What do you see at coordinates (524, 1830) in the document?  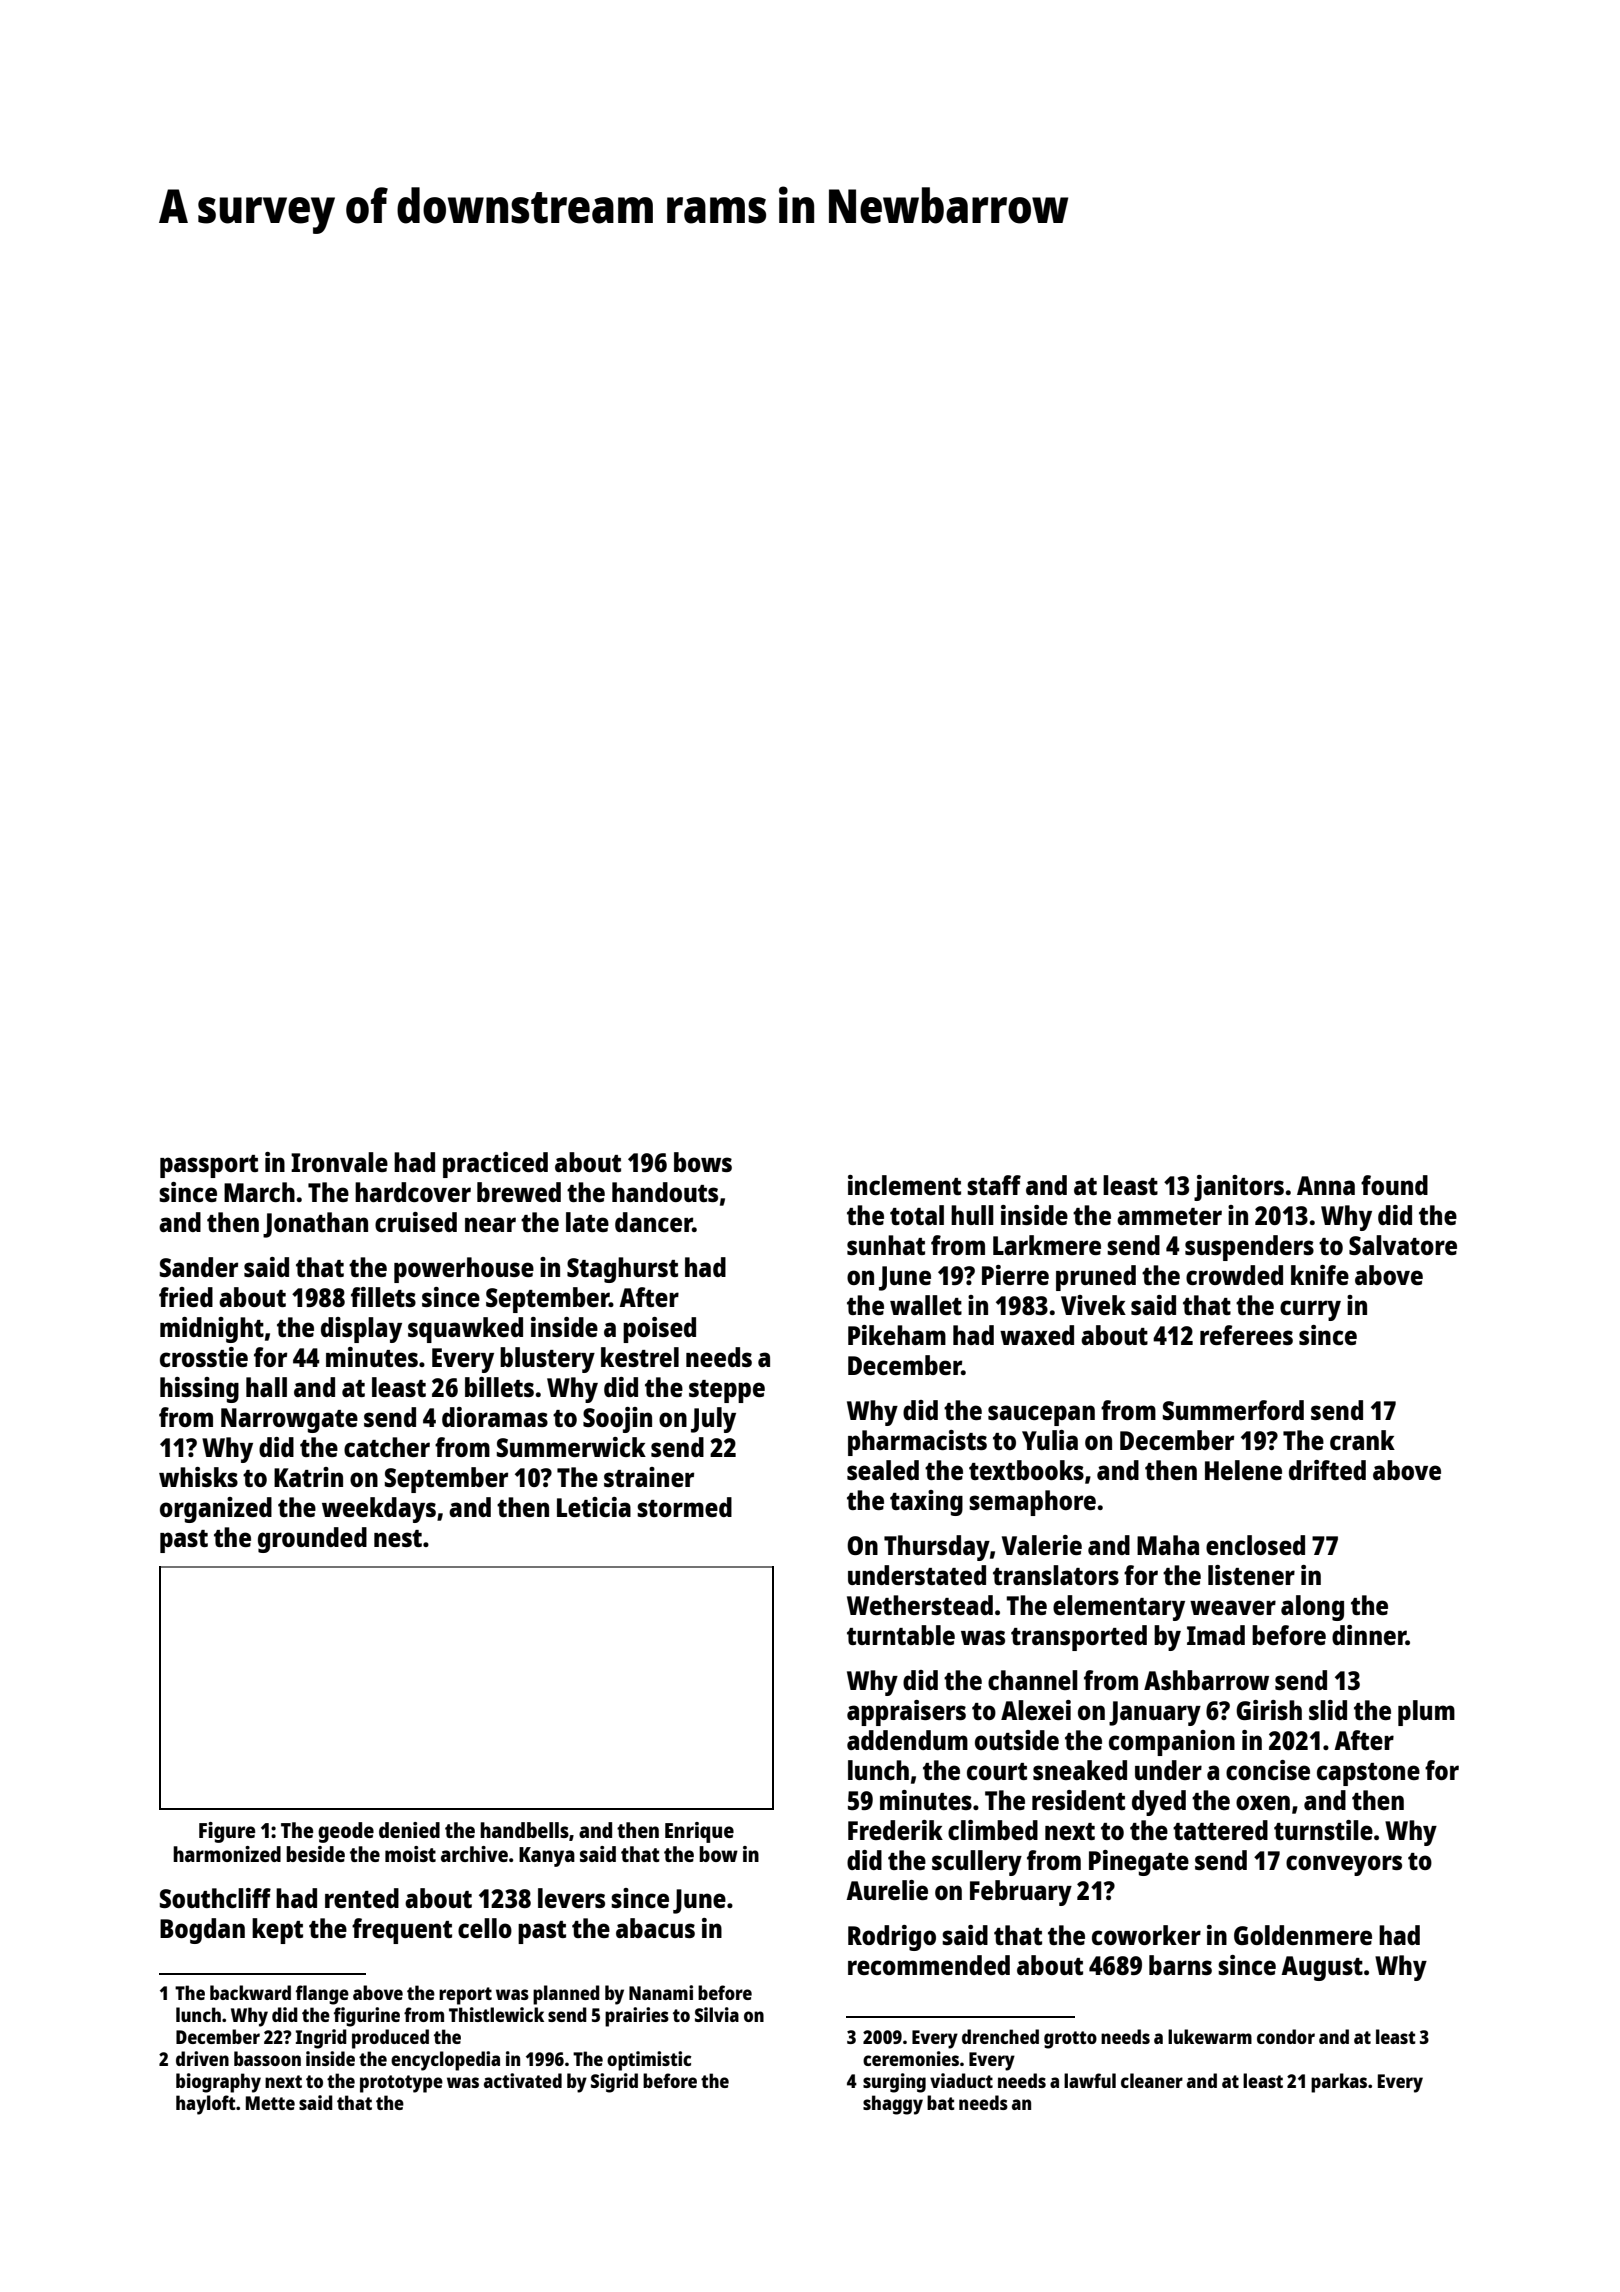 I see `handbells` at bounding box center [524, 1830].
